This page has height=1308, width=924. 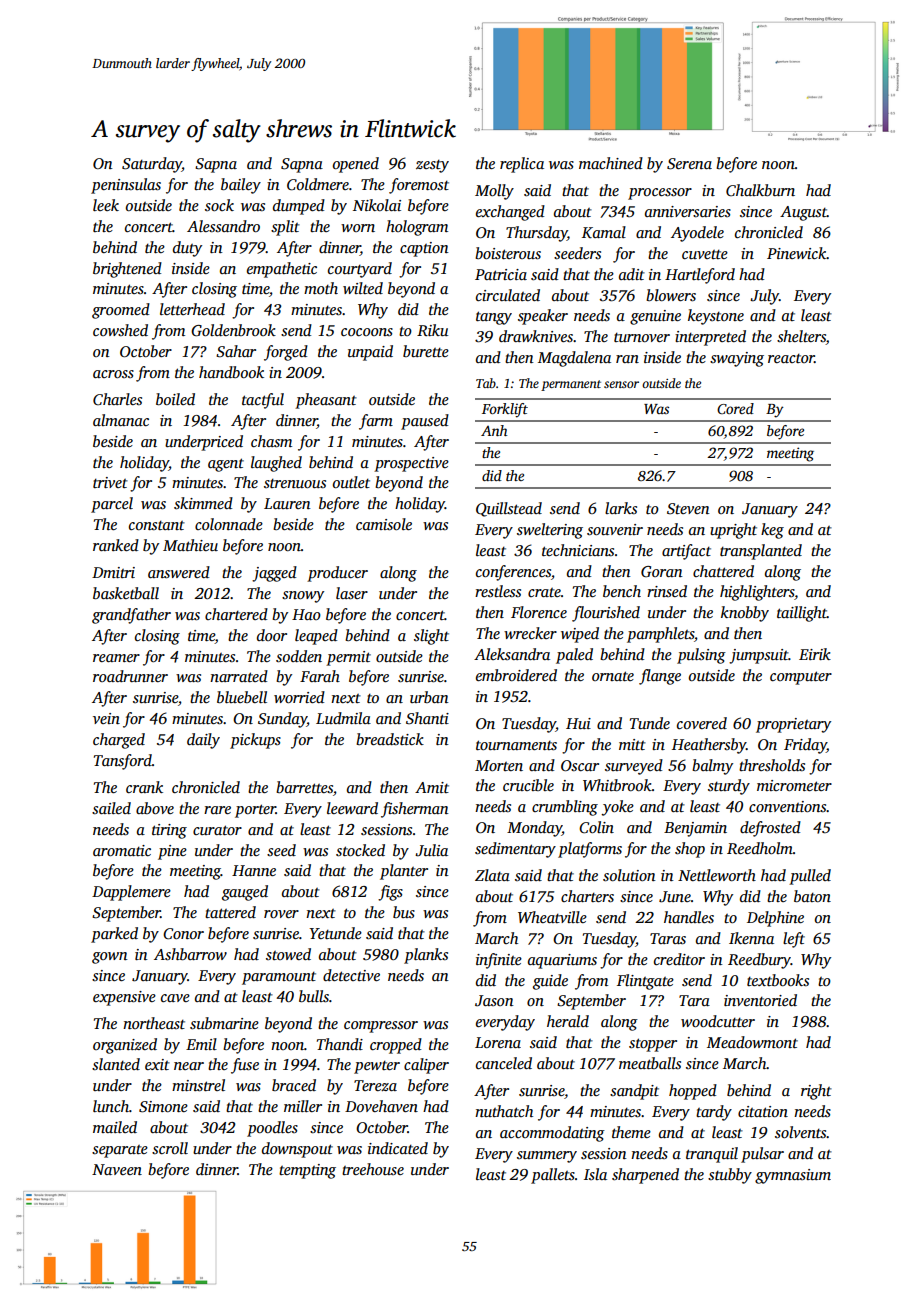 I want to click on Serena, so click(x=689, y=164).
